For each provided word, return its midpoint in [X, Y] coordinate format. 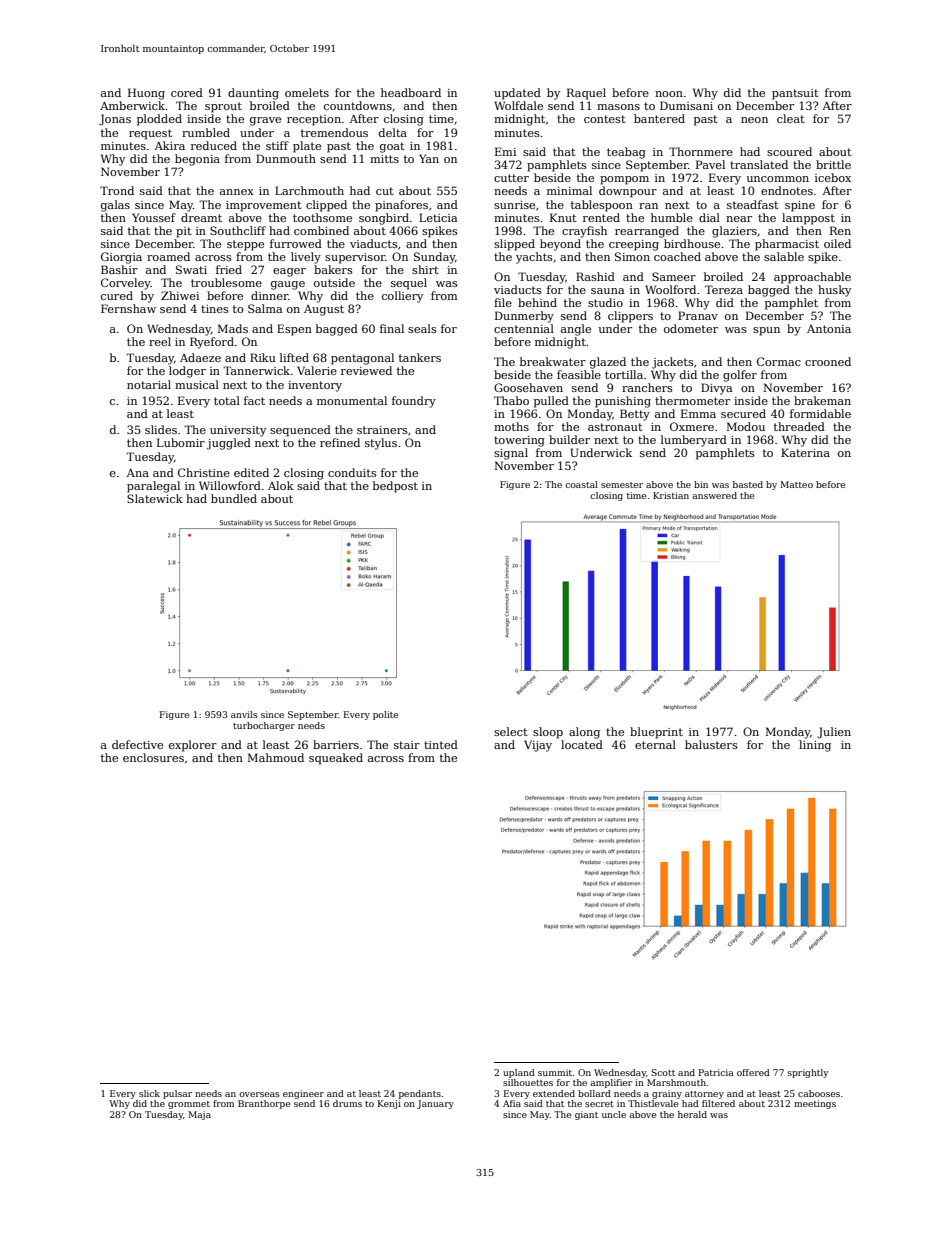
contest [605, 119]
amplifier [611, 1083]
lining [815, 746]
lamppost [808, 219]
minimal [569, 190]
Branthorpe [264, 1104]
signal [511, 454]
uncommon [778, 179]
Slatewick [155, 498]
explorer [193, 746]
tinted [441, 744]
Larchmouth [309, 190]
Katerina [805, 452]
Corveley [126, 284]
